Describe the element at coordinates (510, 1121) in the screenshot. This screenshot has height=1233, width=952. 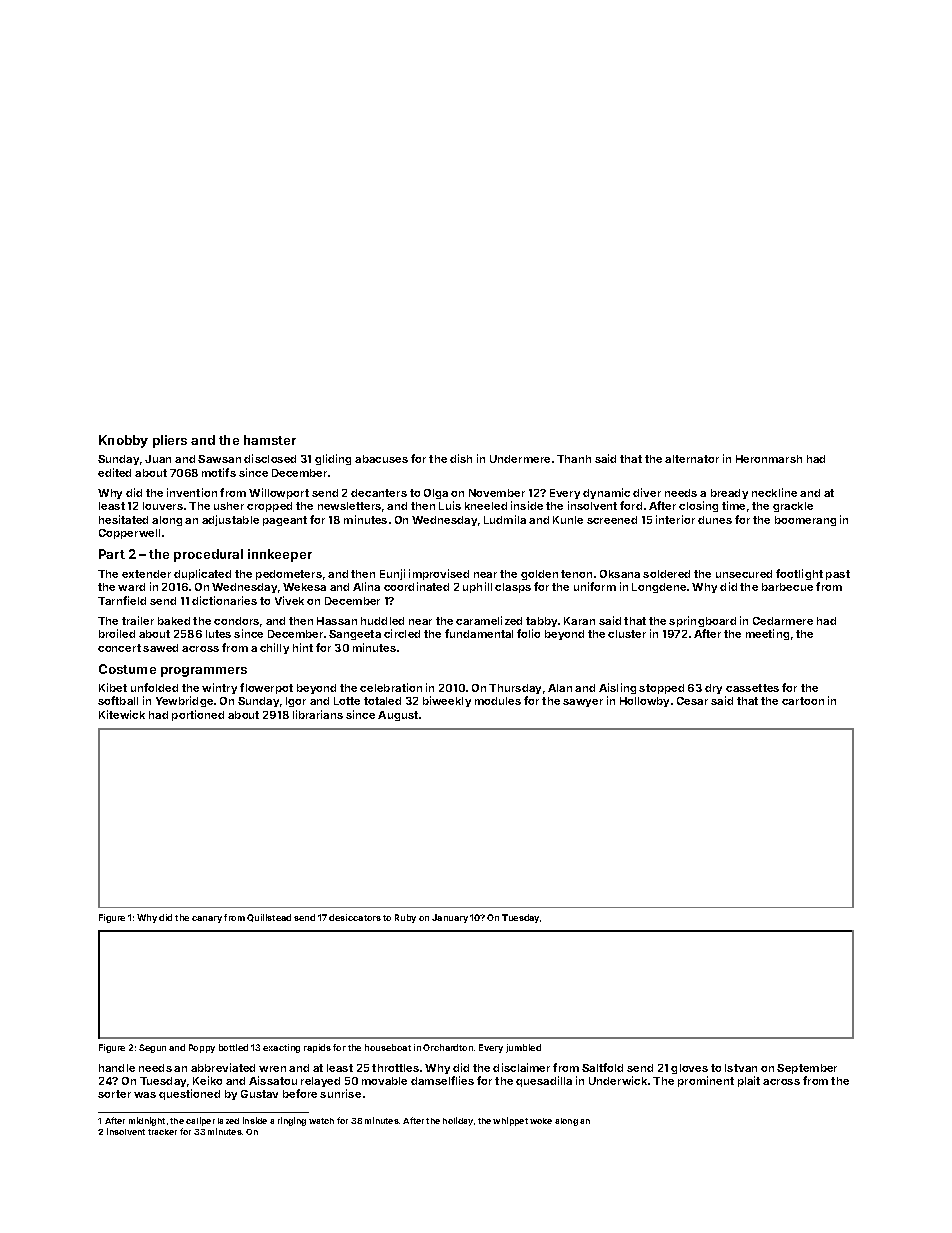
I see `whippet` at that location.
